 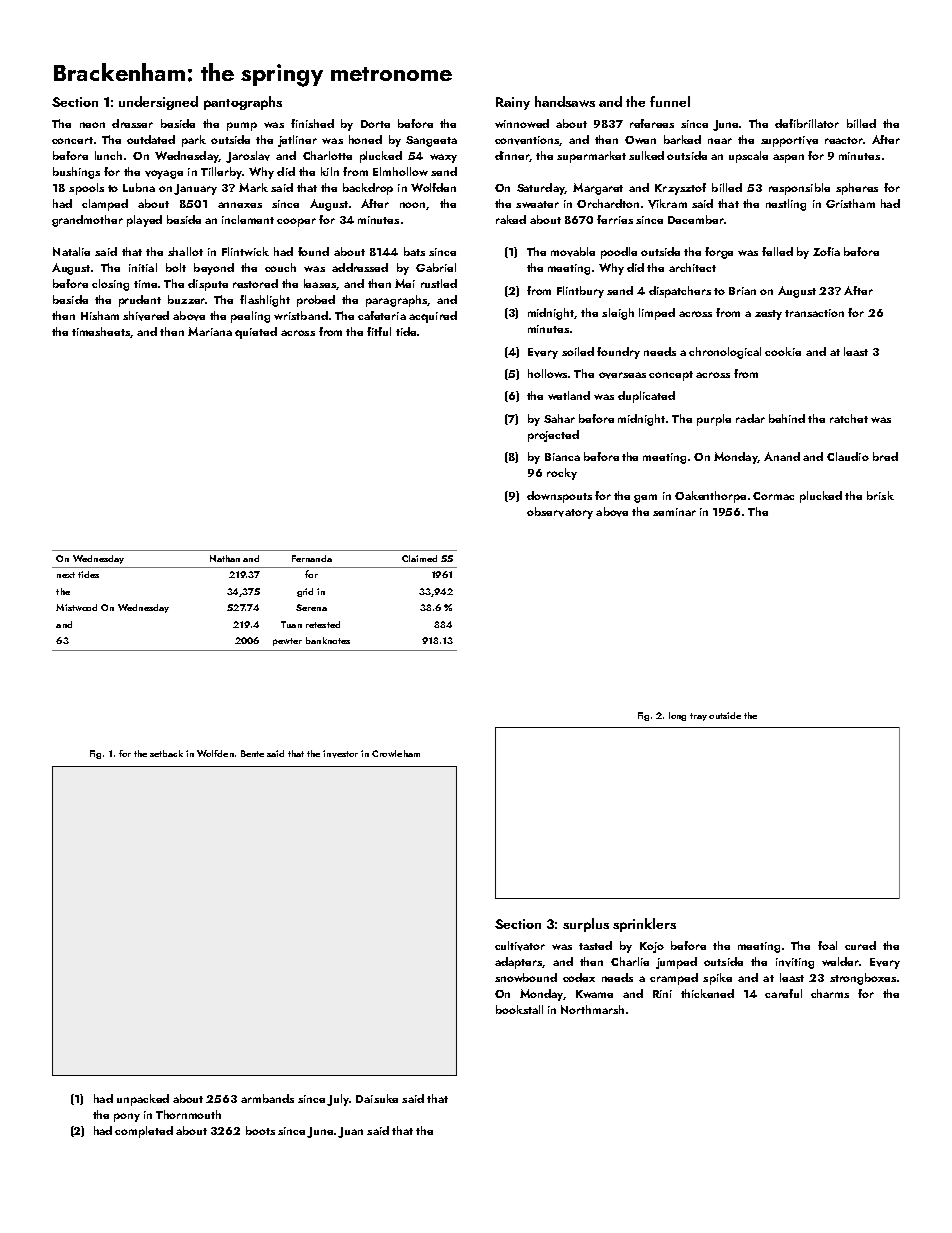 What do you see at coordinates (844, 140) in the document?
I see `reactor` at bounding box center [844, 140].
